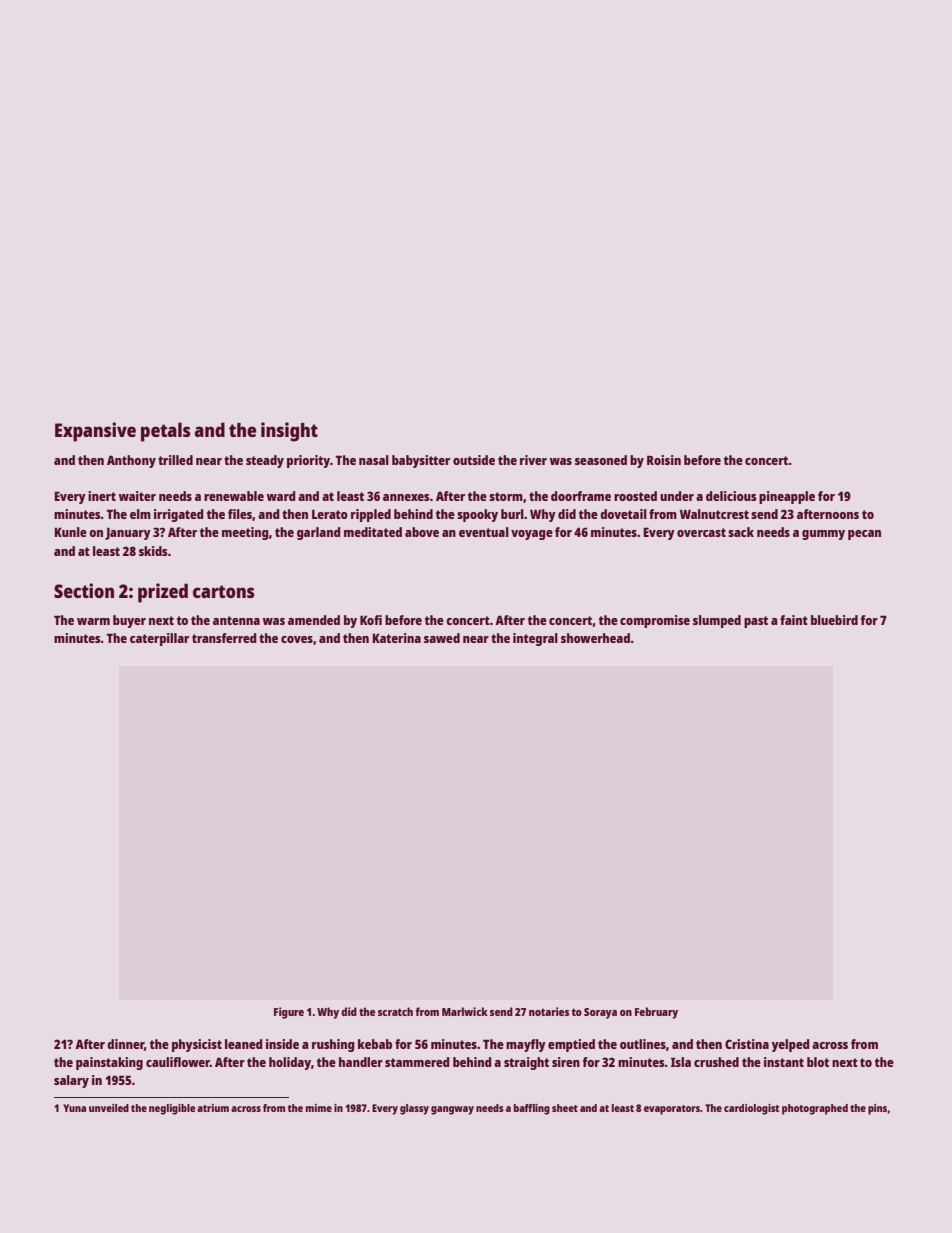 The image size is (952, 1233). Describe the element at coordinates (297, 639) in the screenshot. I see `coves` at that location.
